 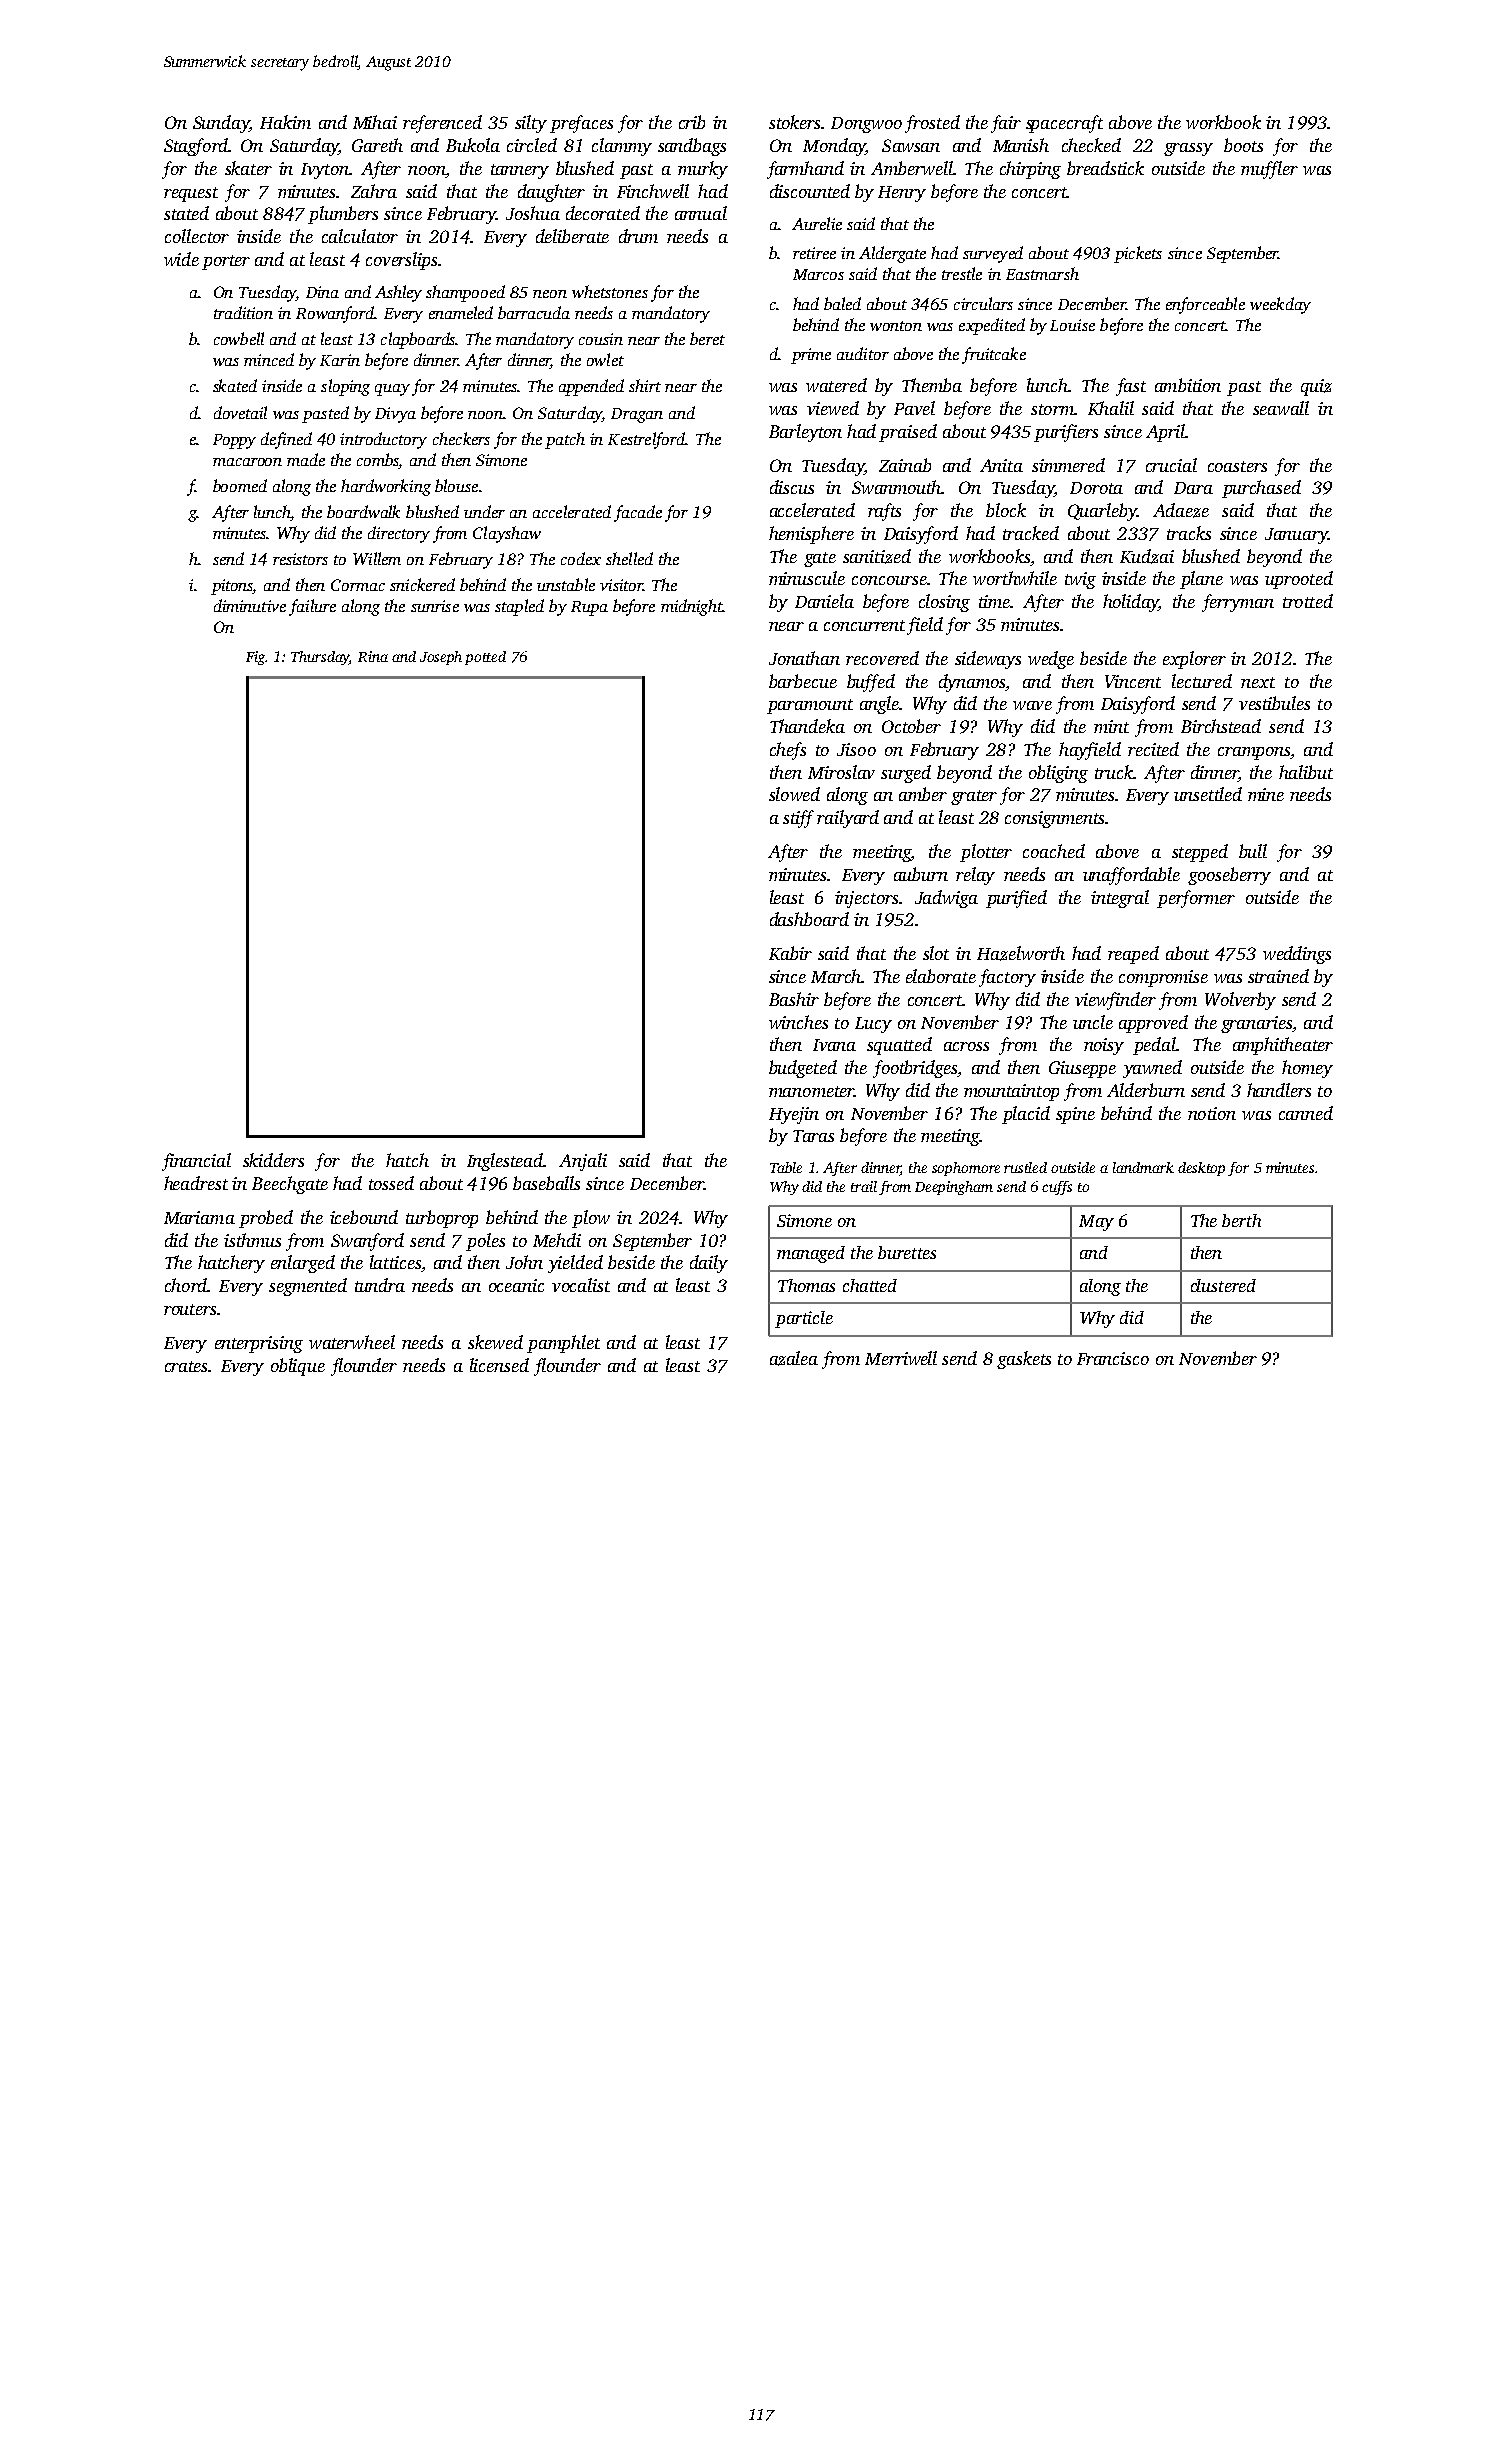 What do you see at coordinates (794, 794) in the image?
I see `slowed` at bounding box center [794, 794].
